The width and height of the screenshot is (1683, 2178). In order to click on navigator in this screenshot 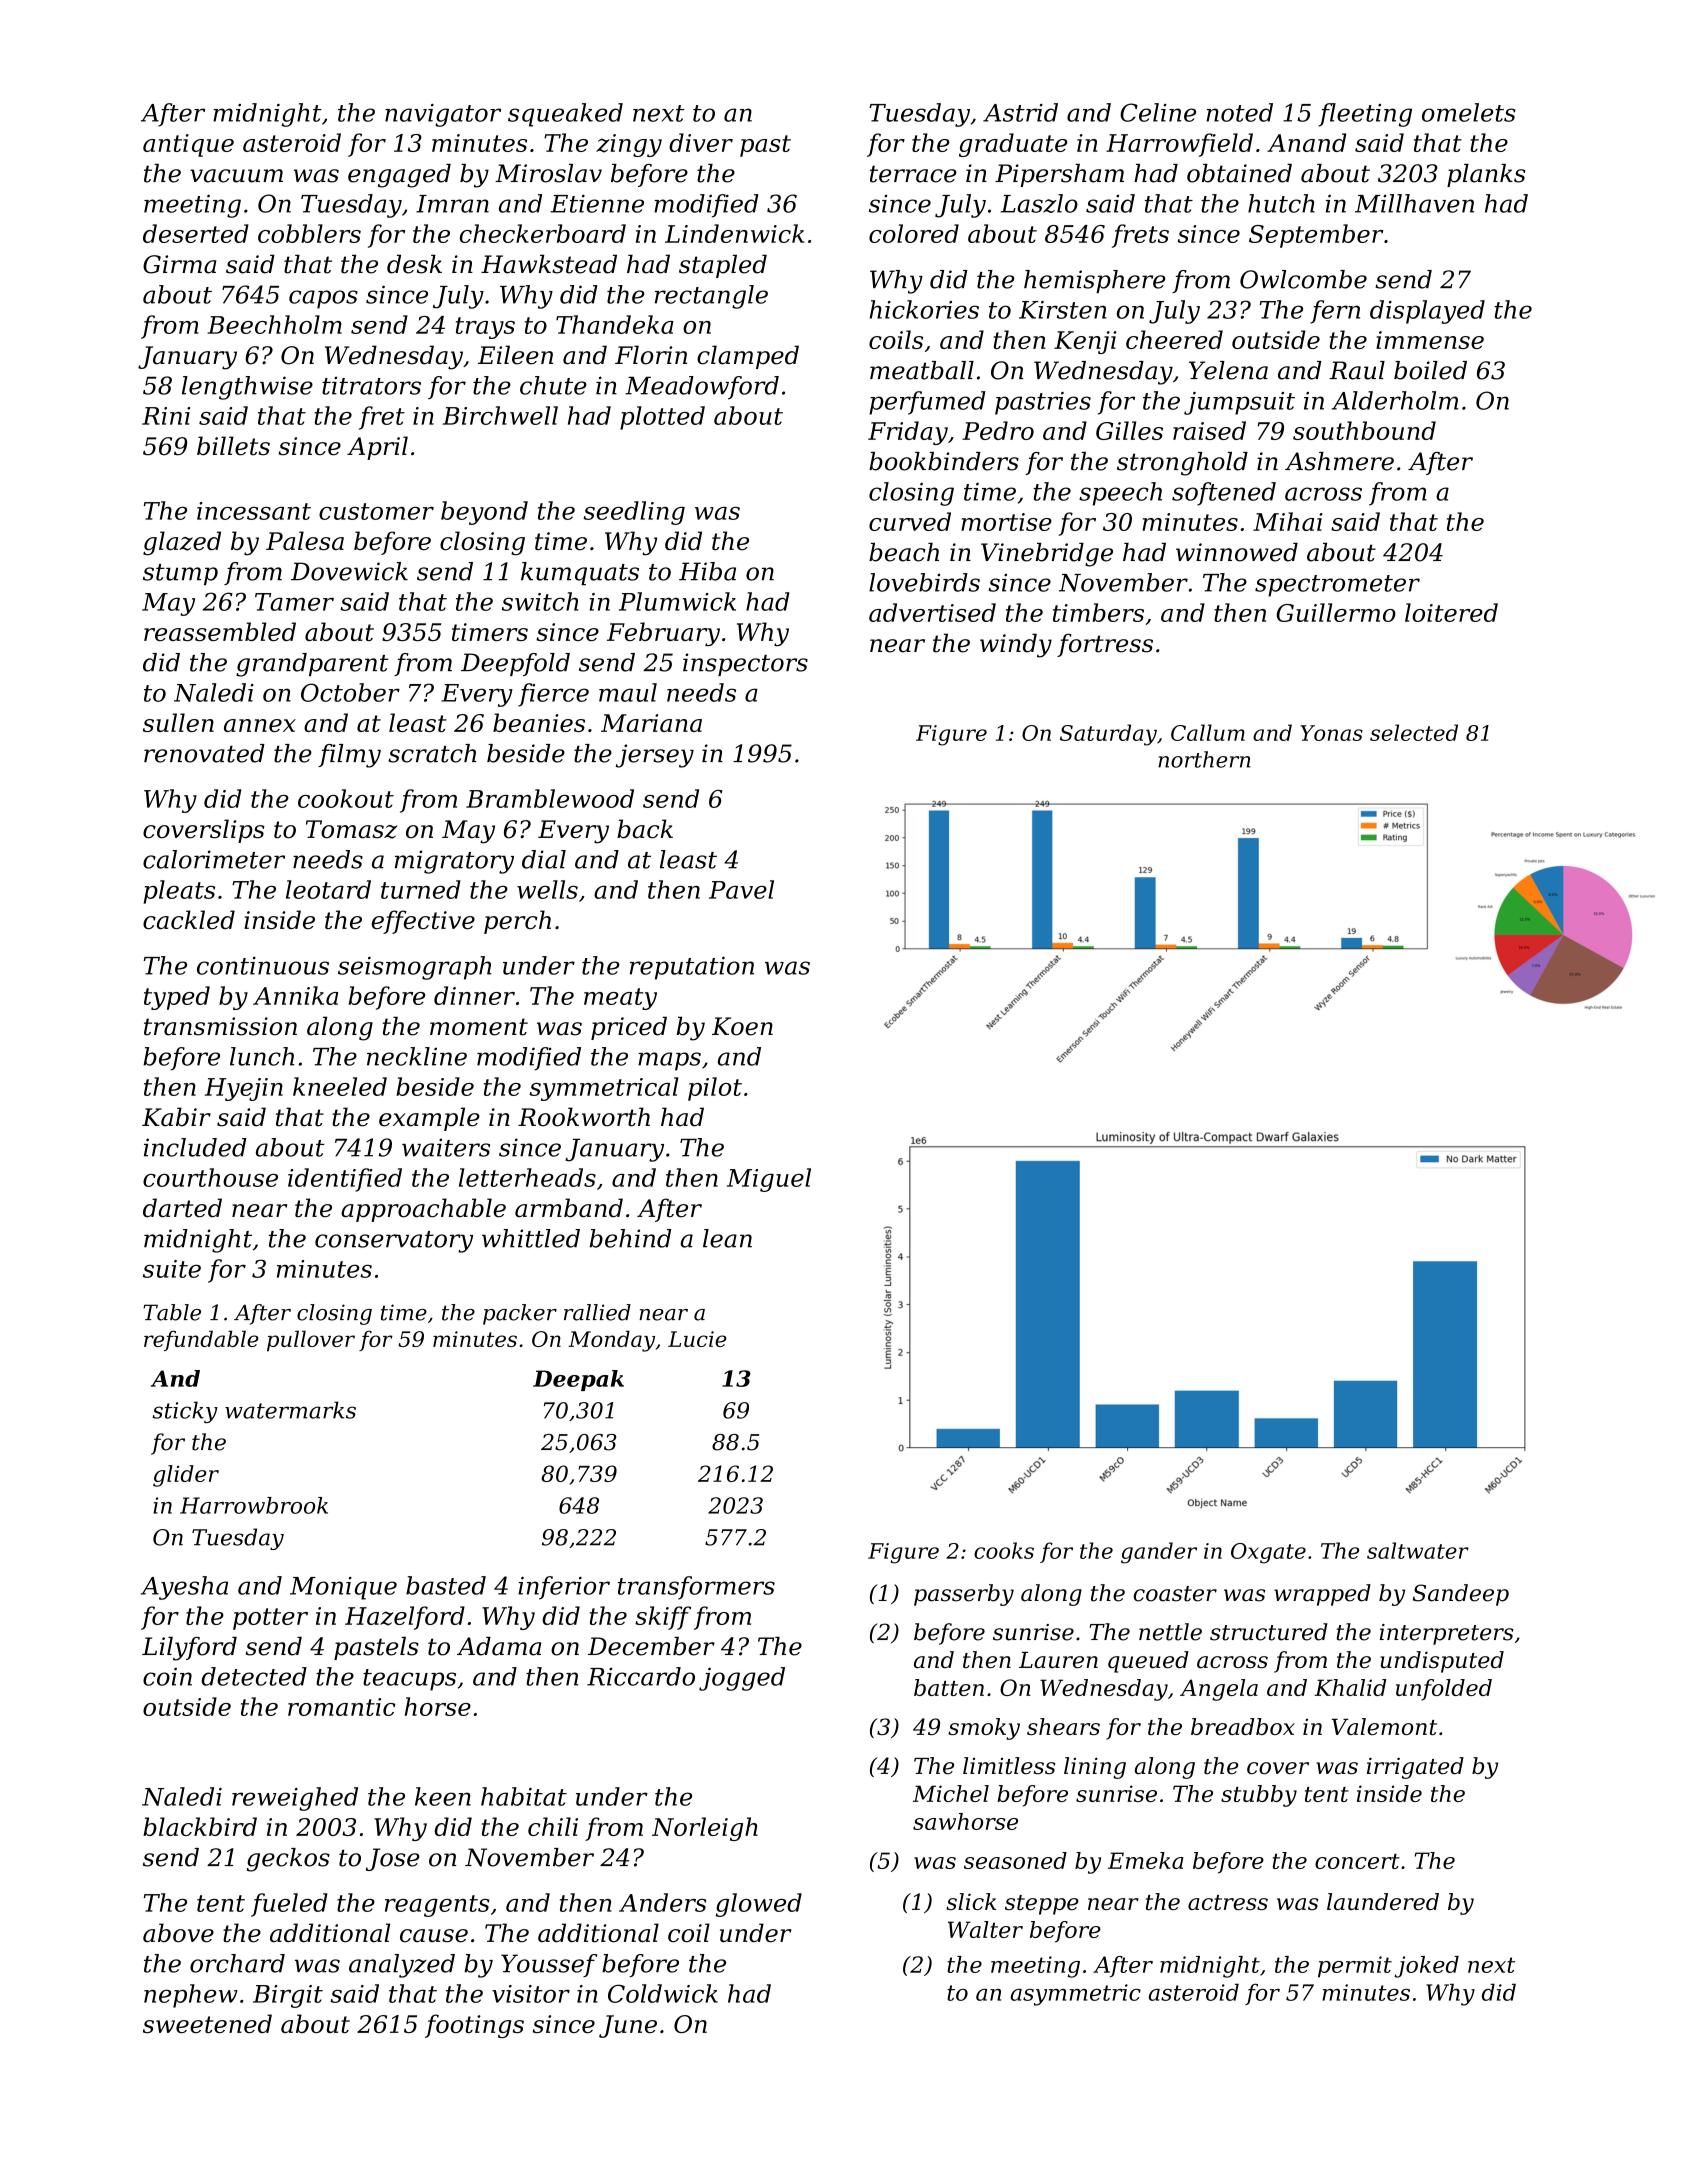, I will do `click(443, 115)`.
